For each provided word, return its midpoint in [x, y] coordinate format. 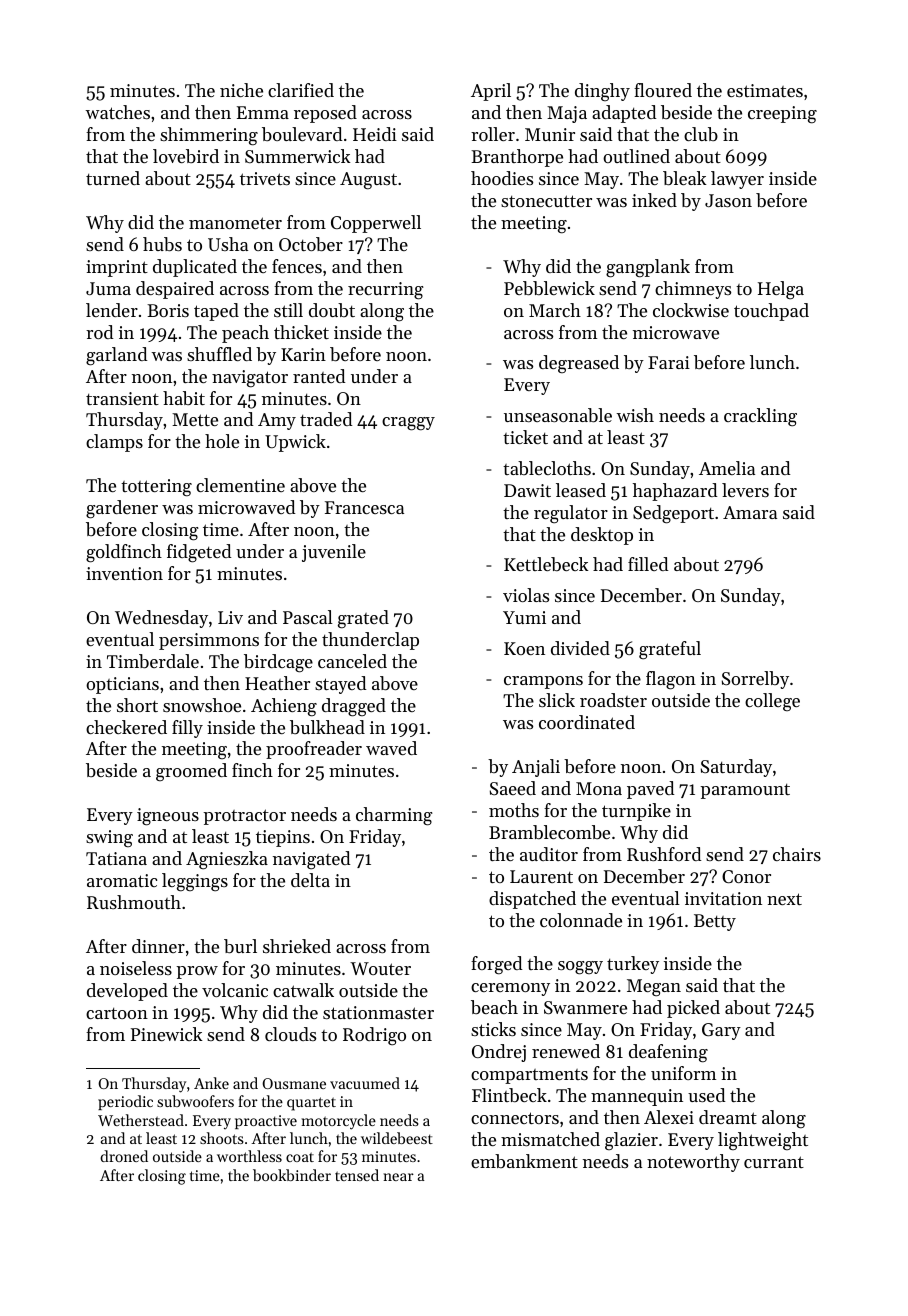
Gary [721, 1031]
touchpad [771, 312]
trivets [265, 178]
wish [635, 415]
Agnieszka [227, 860]
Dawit [527, 490]
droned [124, 1156]
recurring [386, 291]
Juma [108, 288]
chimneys [693, 290]
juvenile [334, 553]
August [368, 181]
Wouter [380, 968]
